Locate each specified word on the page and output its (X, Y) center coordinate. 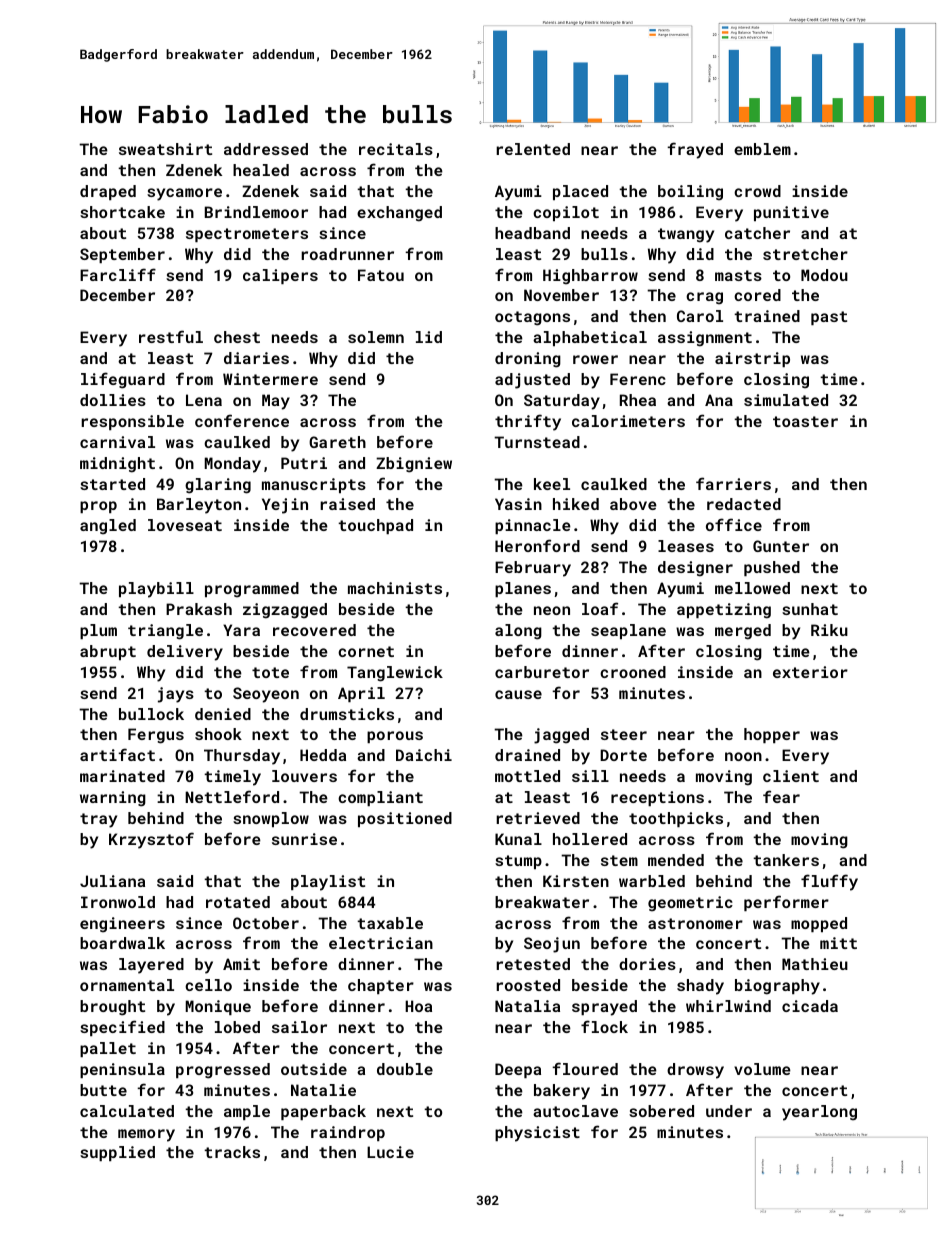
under (729, 1111)
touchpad (375, 526)
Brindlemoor (256, 212)
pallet (108, 1049)
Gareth (337, 442)
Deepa (518, 1070)
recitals (396, 149)
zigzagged (285, 611)
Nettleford (232, 796)
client (791, 776)
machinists (395, 588)
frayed (695, 150)
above (633, 504)
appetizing (724, 611)
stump (518, 862)
